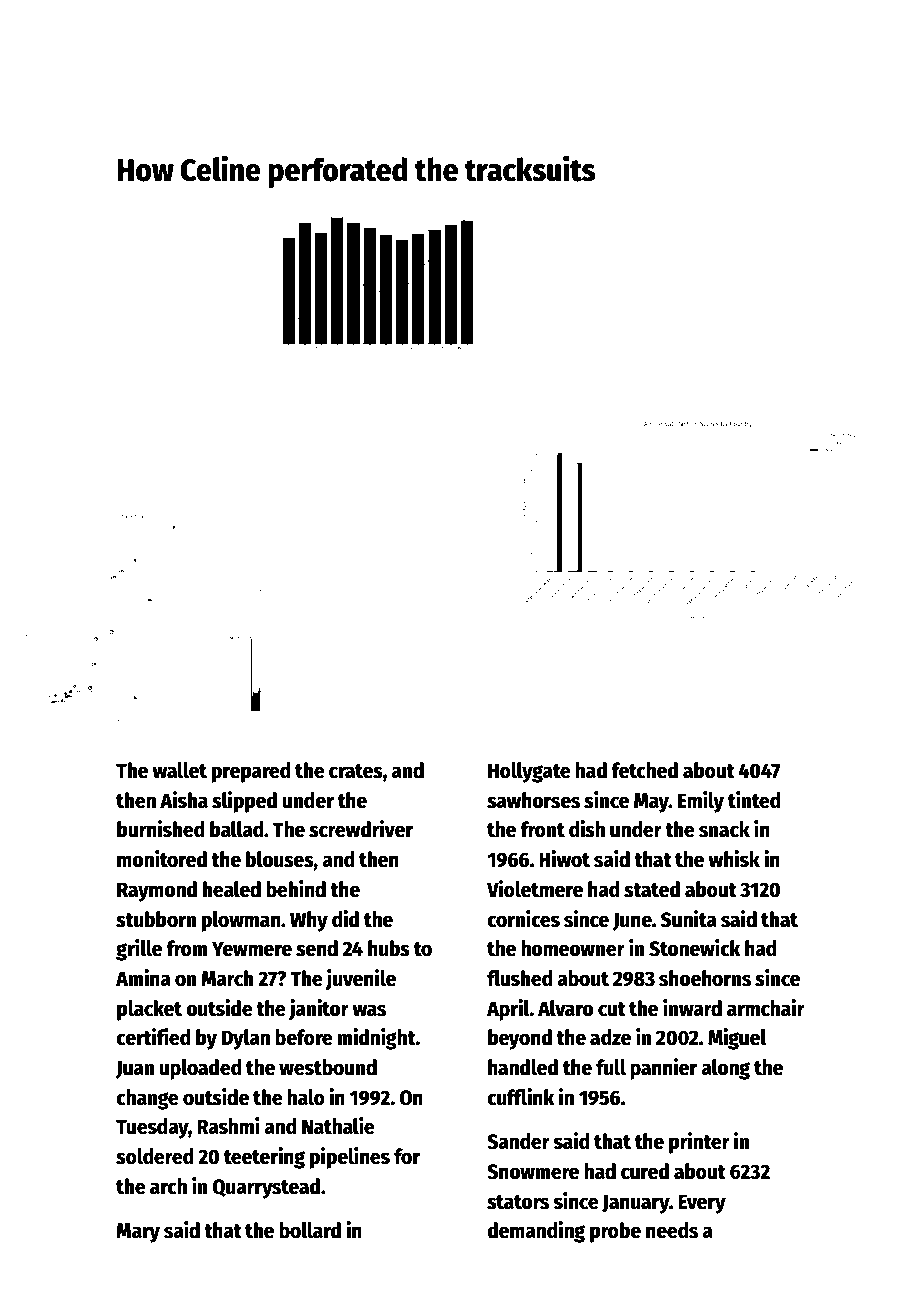 The width and height of the screenshot is (924, 1311). What do you see at coordinates (615, 1232) in the screenshot?
I see `probe` at bounding box center [615, 1232].
